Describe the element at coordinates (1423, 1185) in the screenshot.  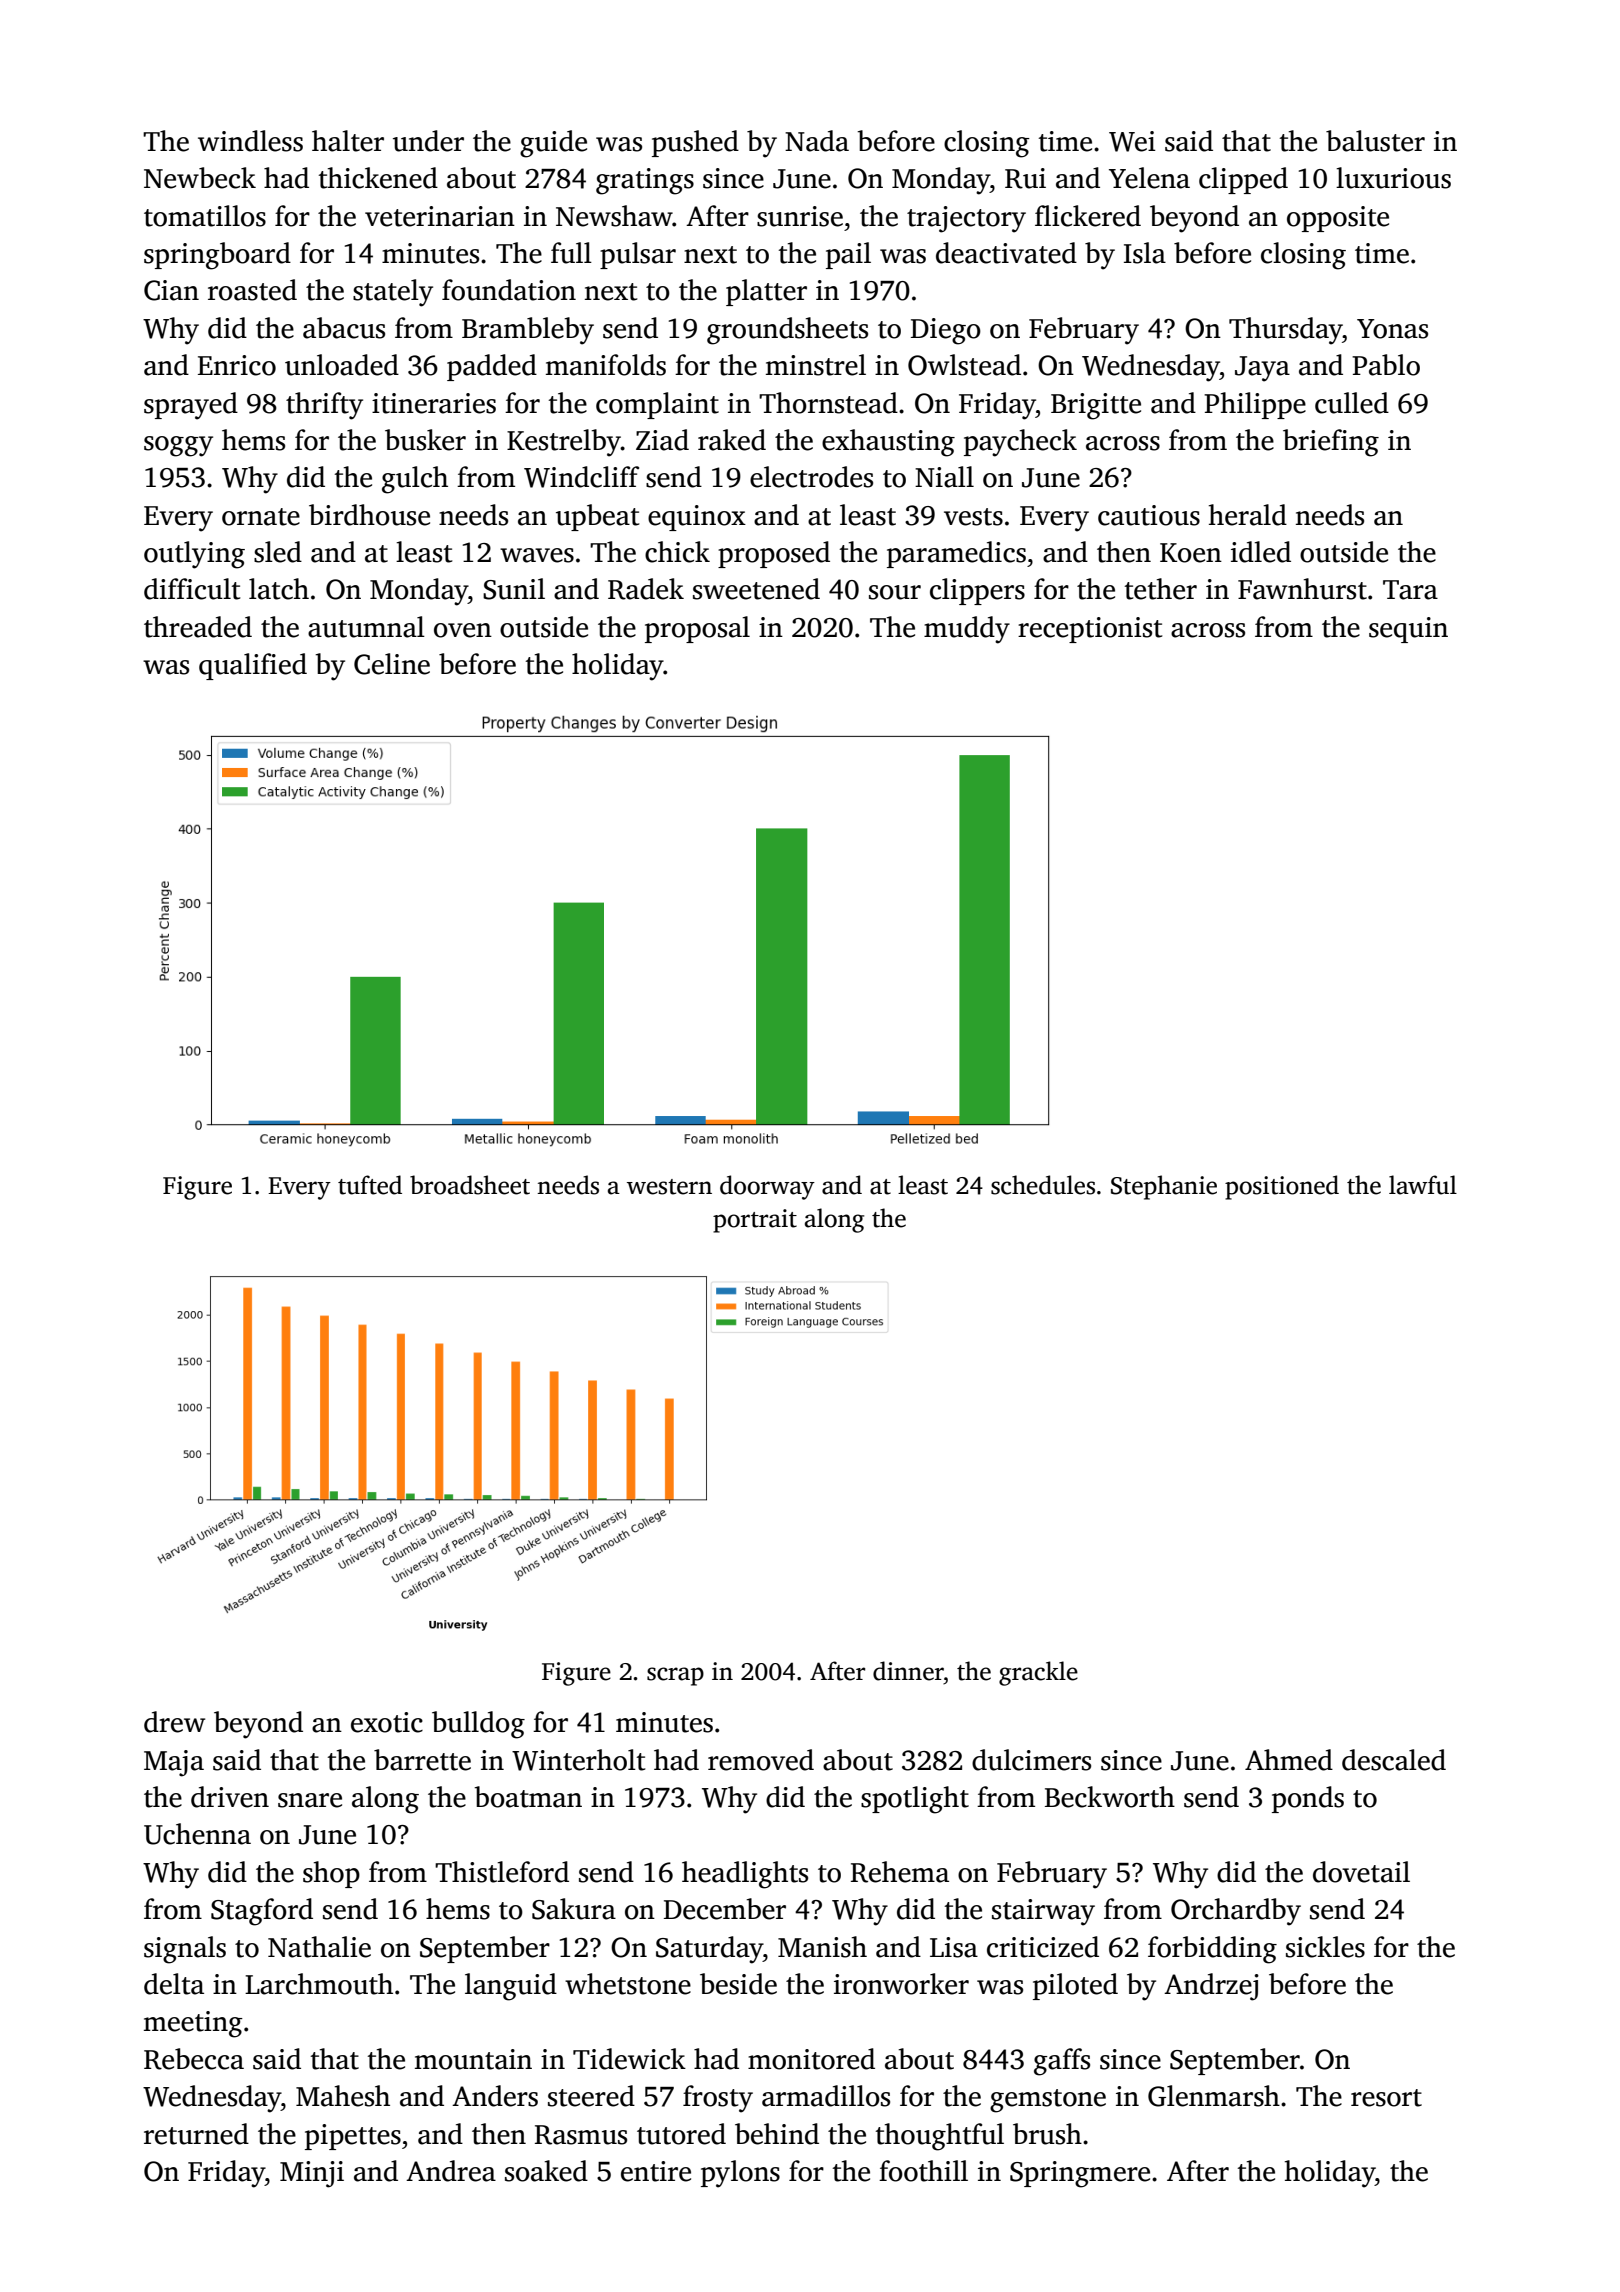
I see `lawful` at that location.
